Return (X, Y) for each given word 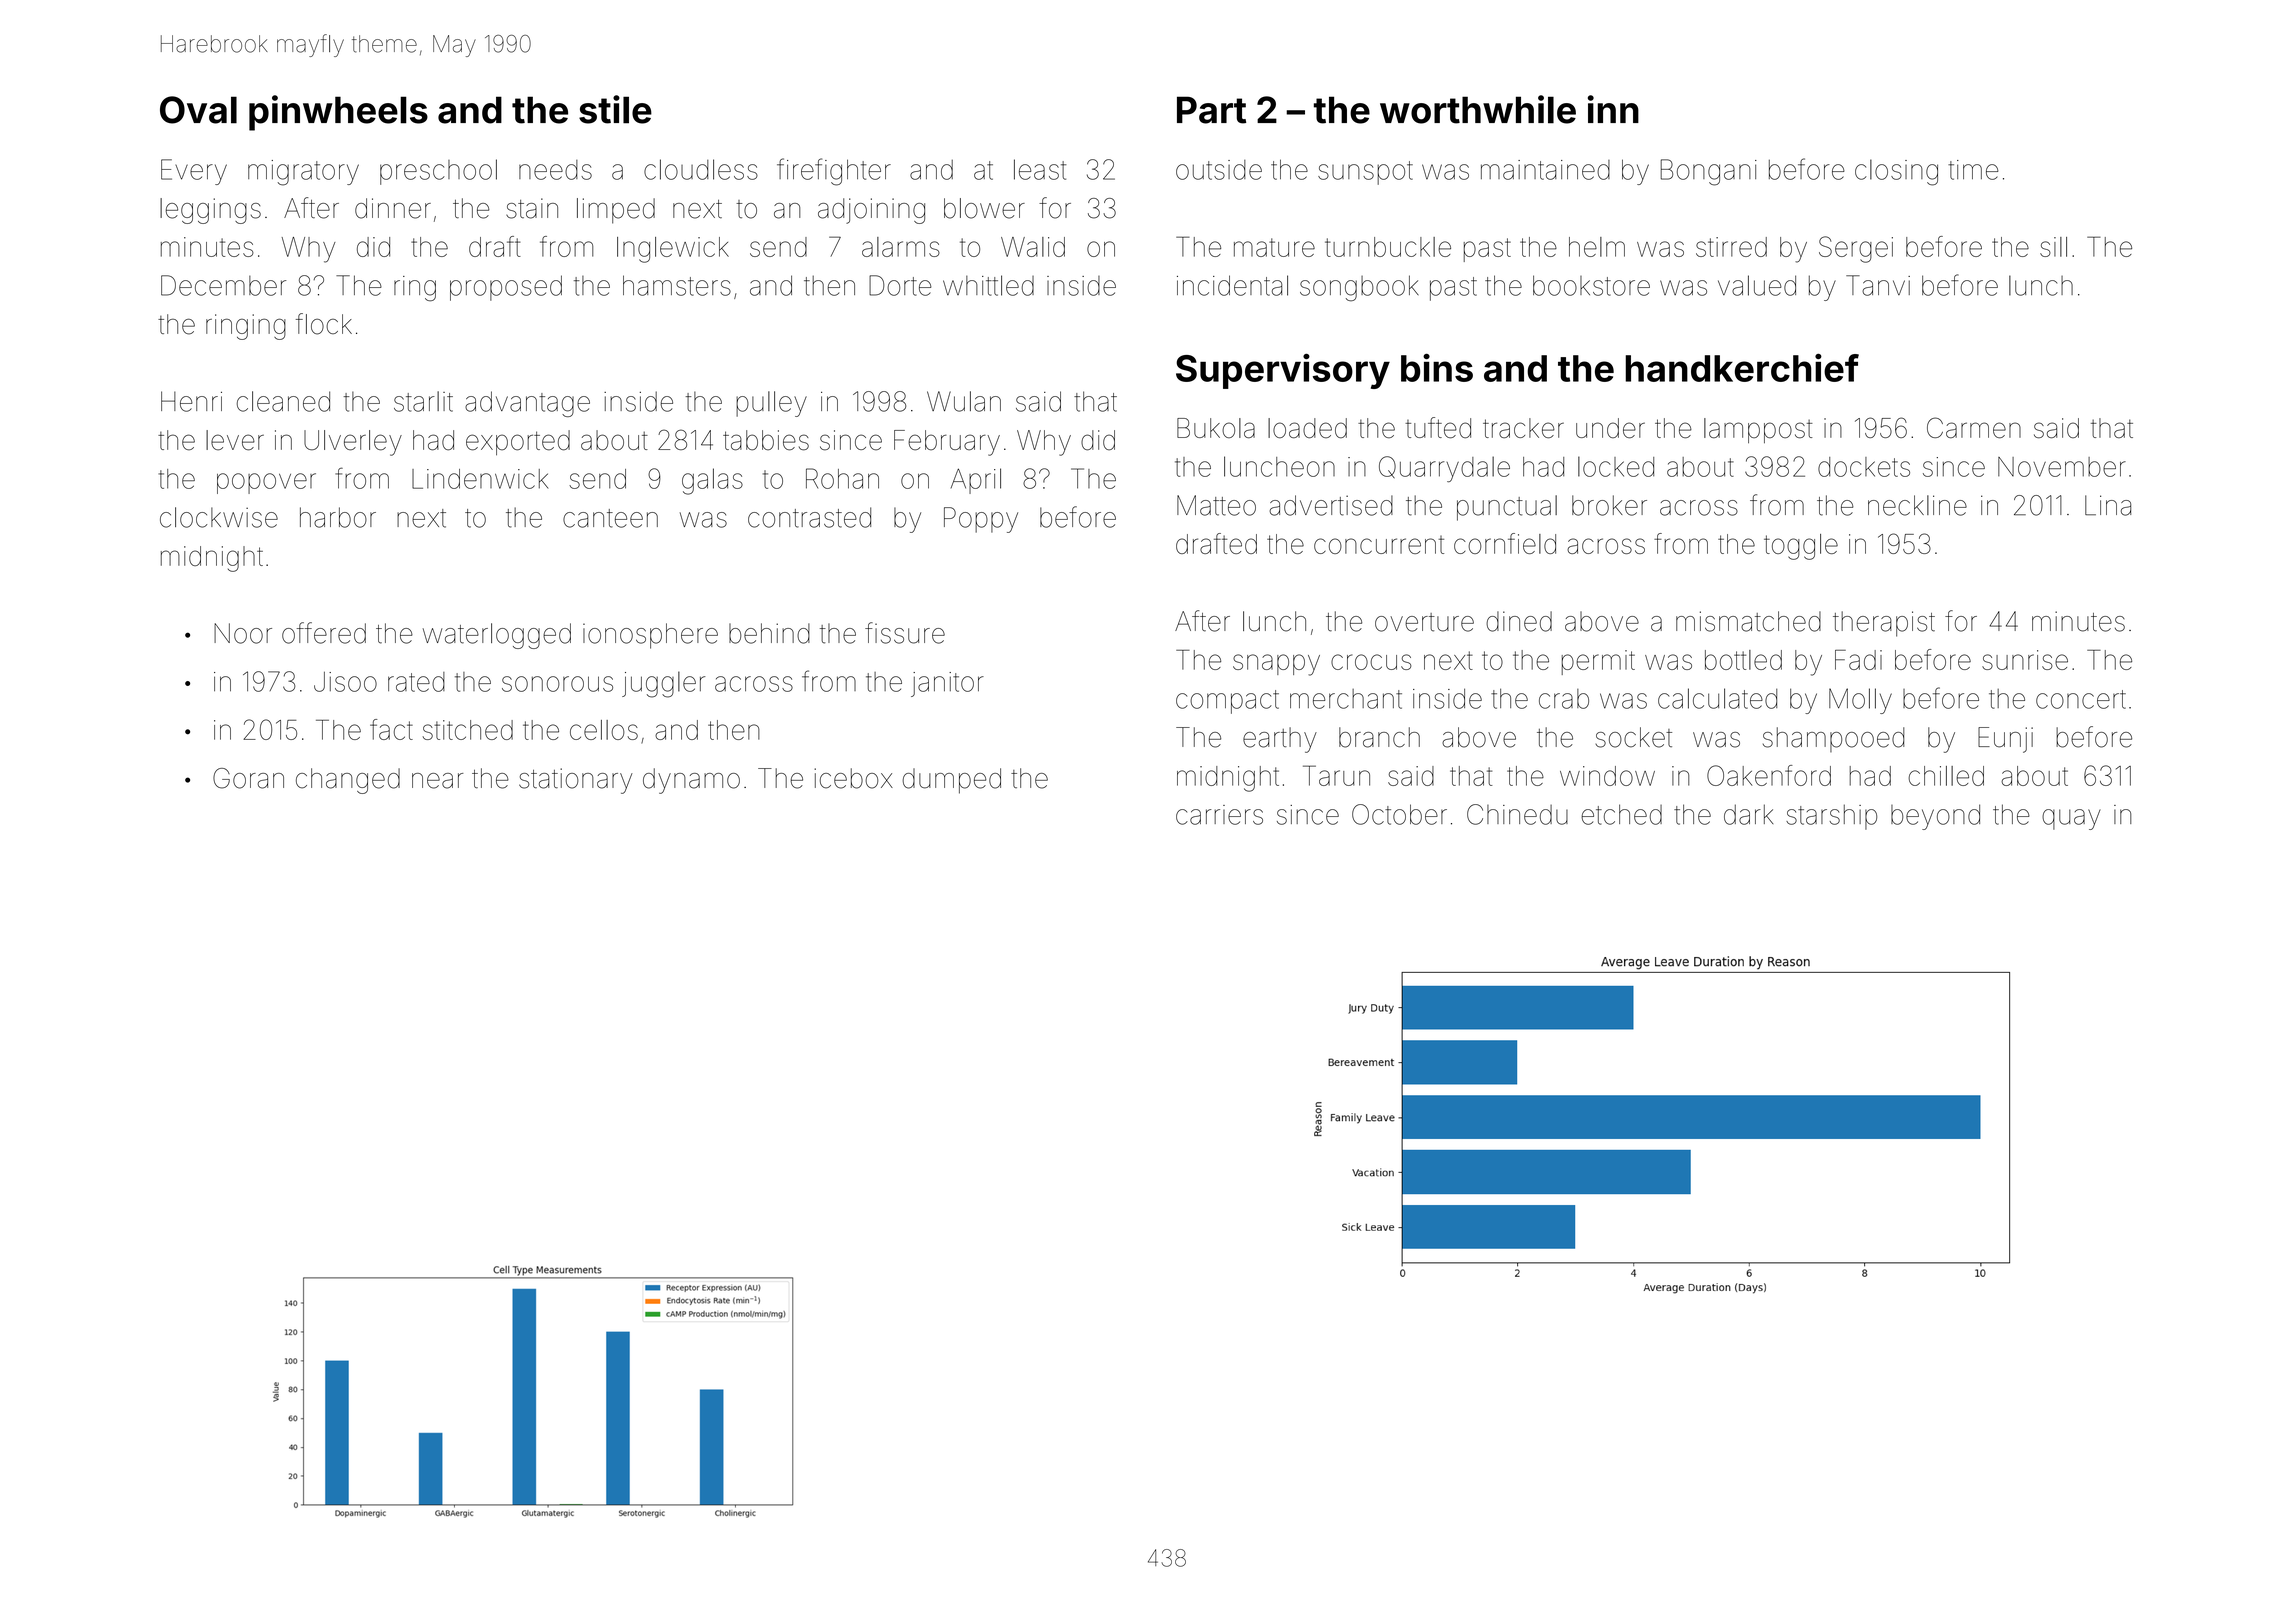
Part (1211, 110)
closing (1896, 172)
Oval (198, 110)
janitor (947, 684)
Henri (191, 401)
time (1973, 170)
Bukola (1216, 428)
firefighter (834, 172)
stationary (576, 781)
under (1610, 428)
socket (1634, 737)
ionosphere (650, 636)
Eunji (2005, 740)
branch (1379, 737)
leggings (210, 211)
